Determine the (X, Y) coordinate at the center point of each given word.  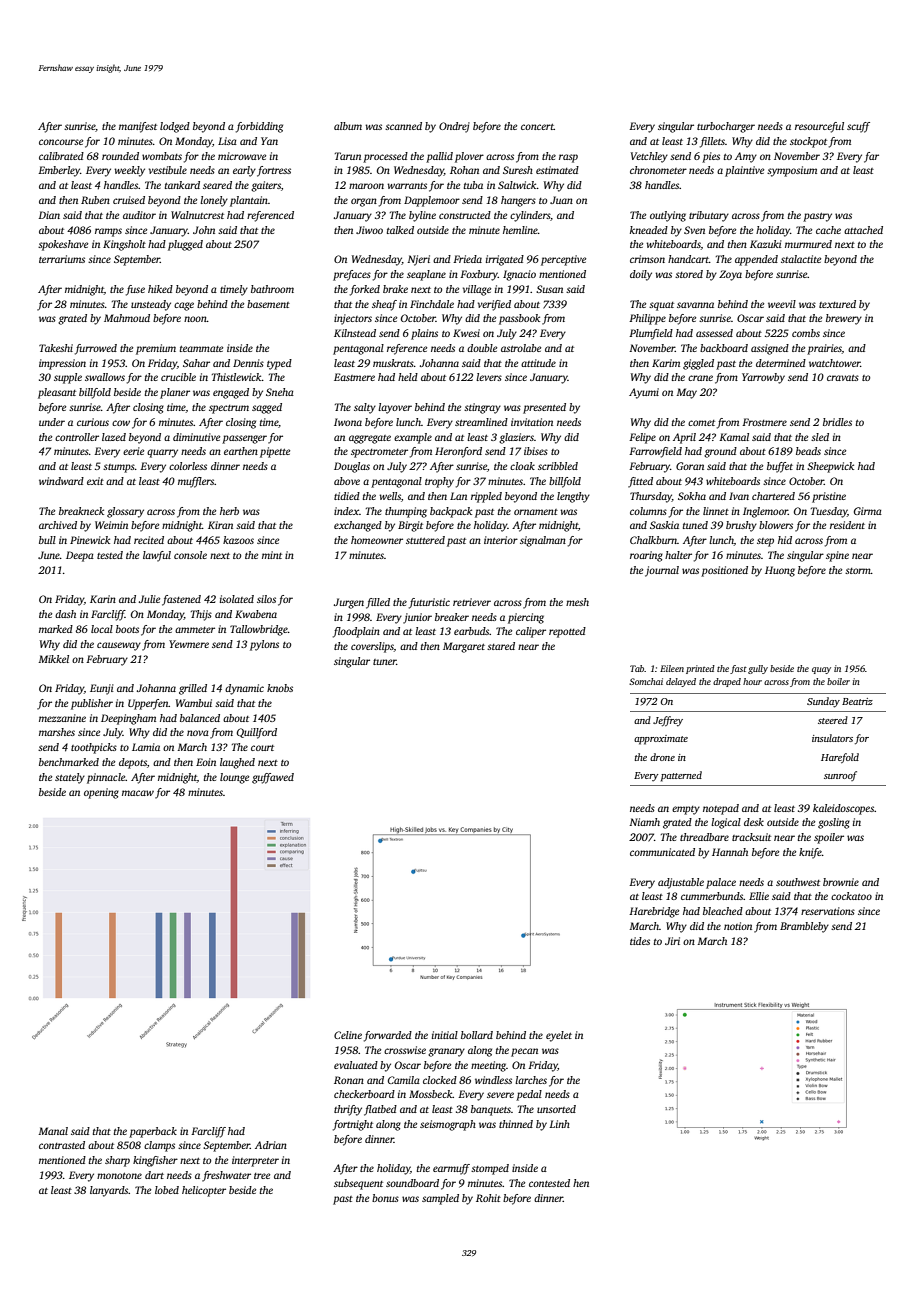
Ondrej (454, 127)
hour (752, 681)
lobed (167, 1190)
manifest (138, 127)
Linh (559, 1124)
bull (47, 540)
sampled (440, 1199)
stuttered (425, 540)
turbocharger (726, 127)
